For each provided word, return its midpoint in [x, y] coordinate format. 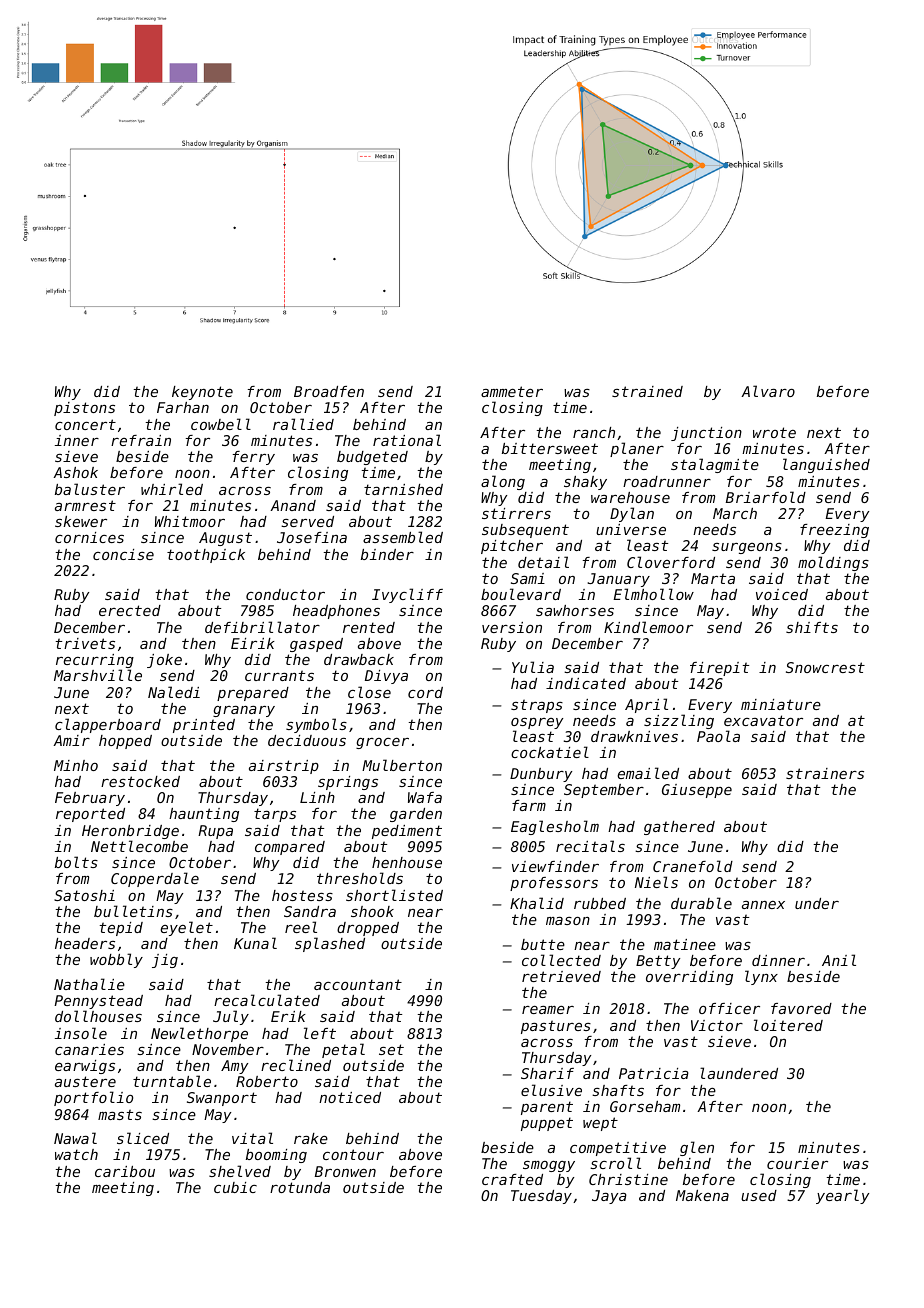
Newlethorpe [199, 1034]
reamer [548, 1010]
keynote [202, 393]
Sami [528, 578]
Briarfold [766, 497]
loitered [788, 1025]
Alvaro [768, 391]
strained [647, 391]
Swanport [222, 1099]
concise [123, 554]
